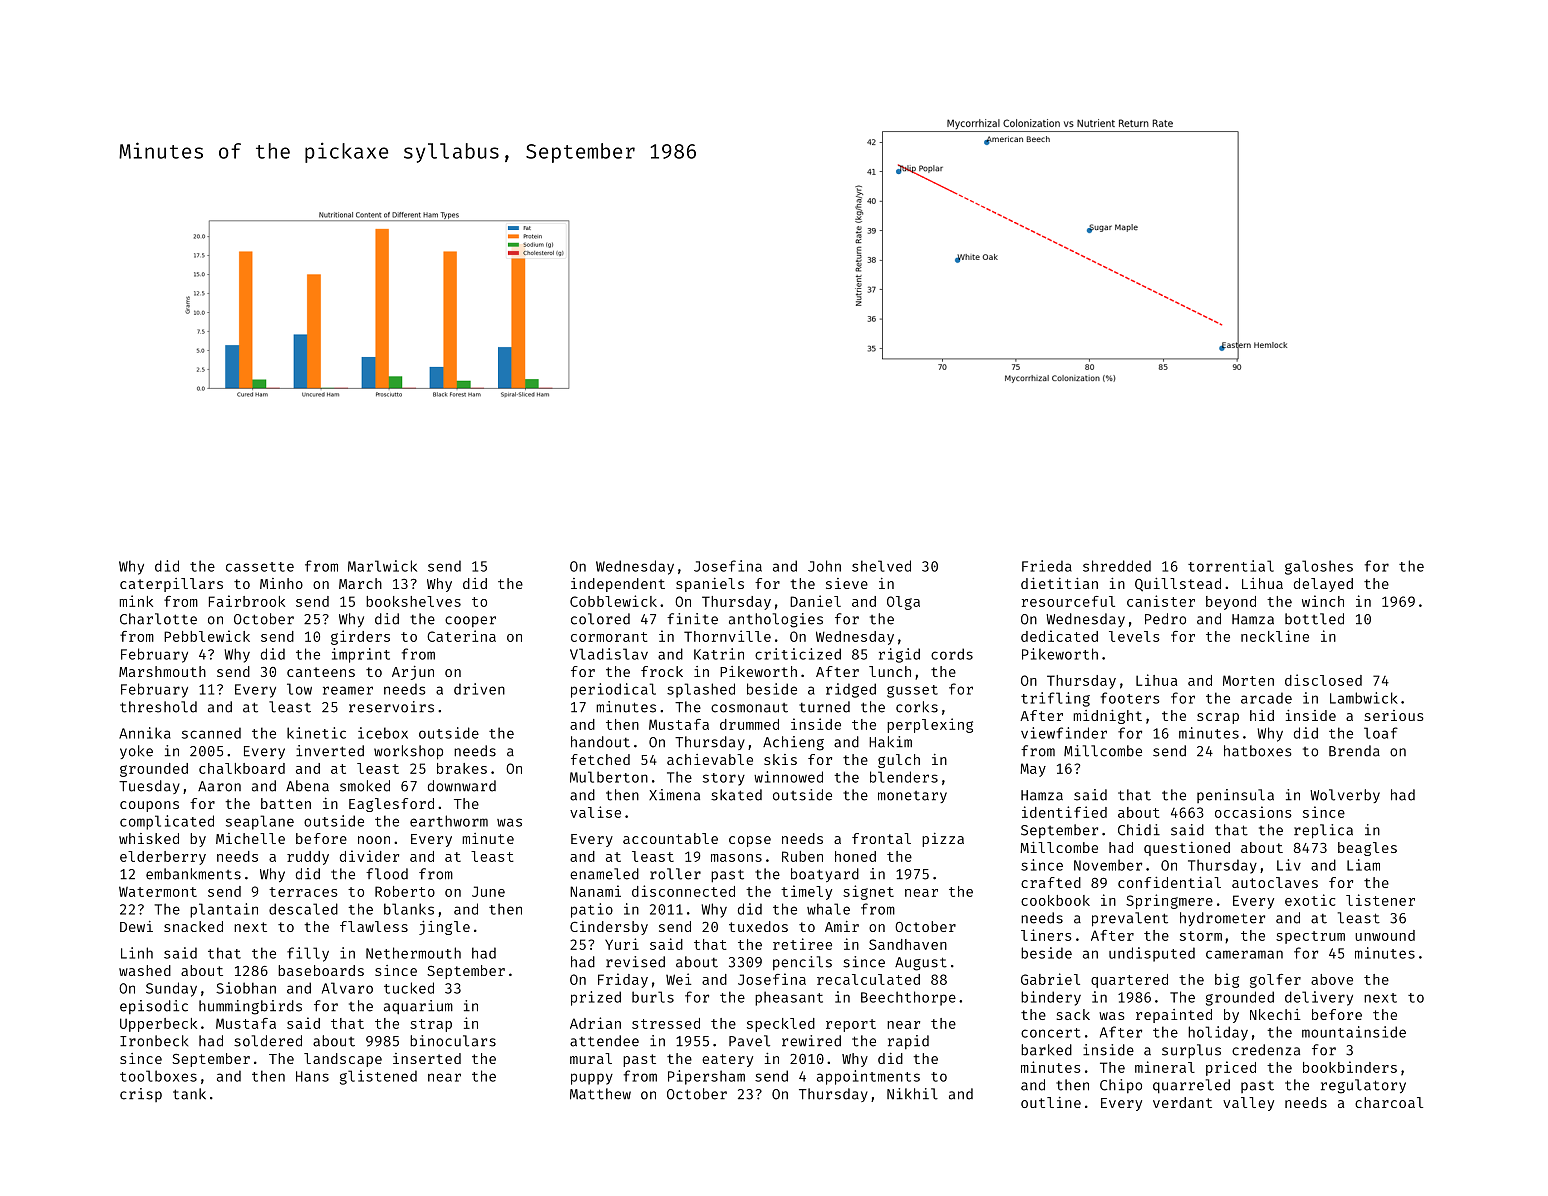 Image resolution: width=1548 pixels, height=1196 pixels. I want to click on tank, so click(189, 1094).
